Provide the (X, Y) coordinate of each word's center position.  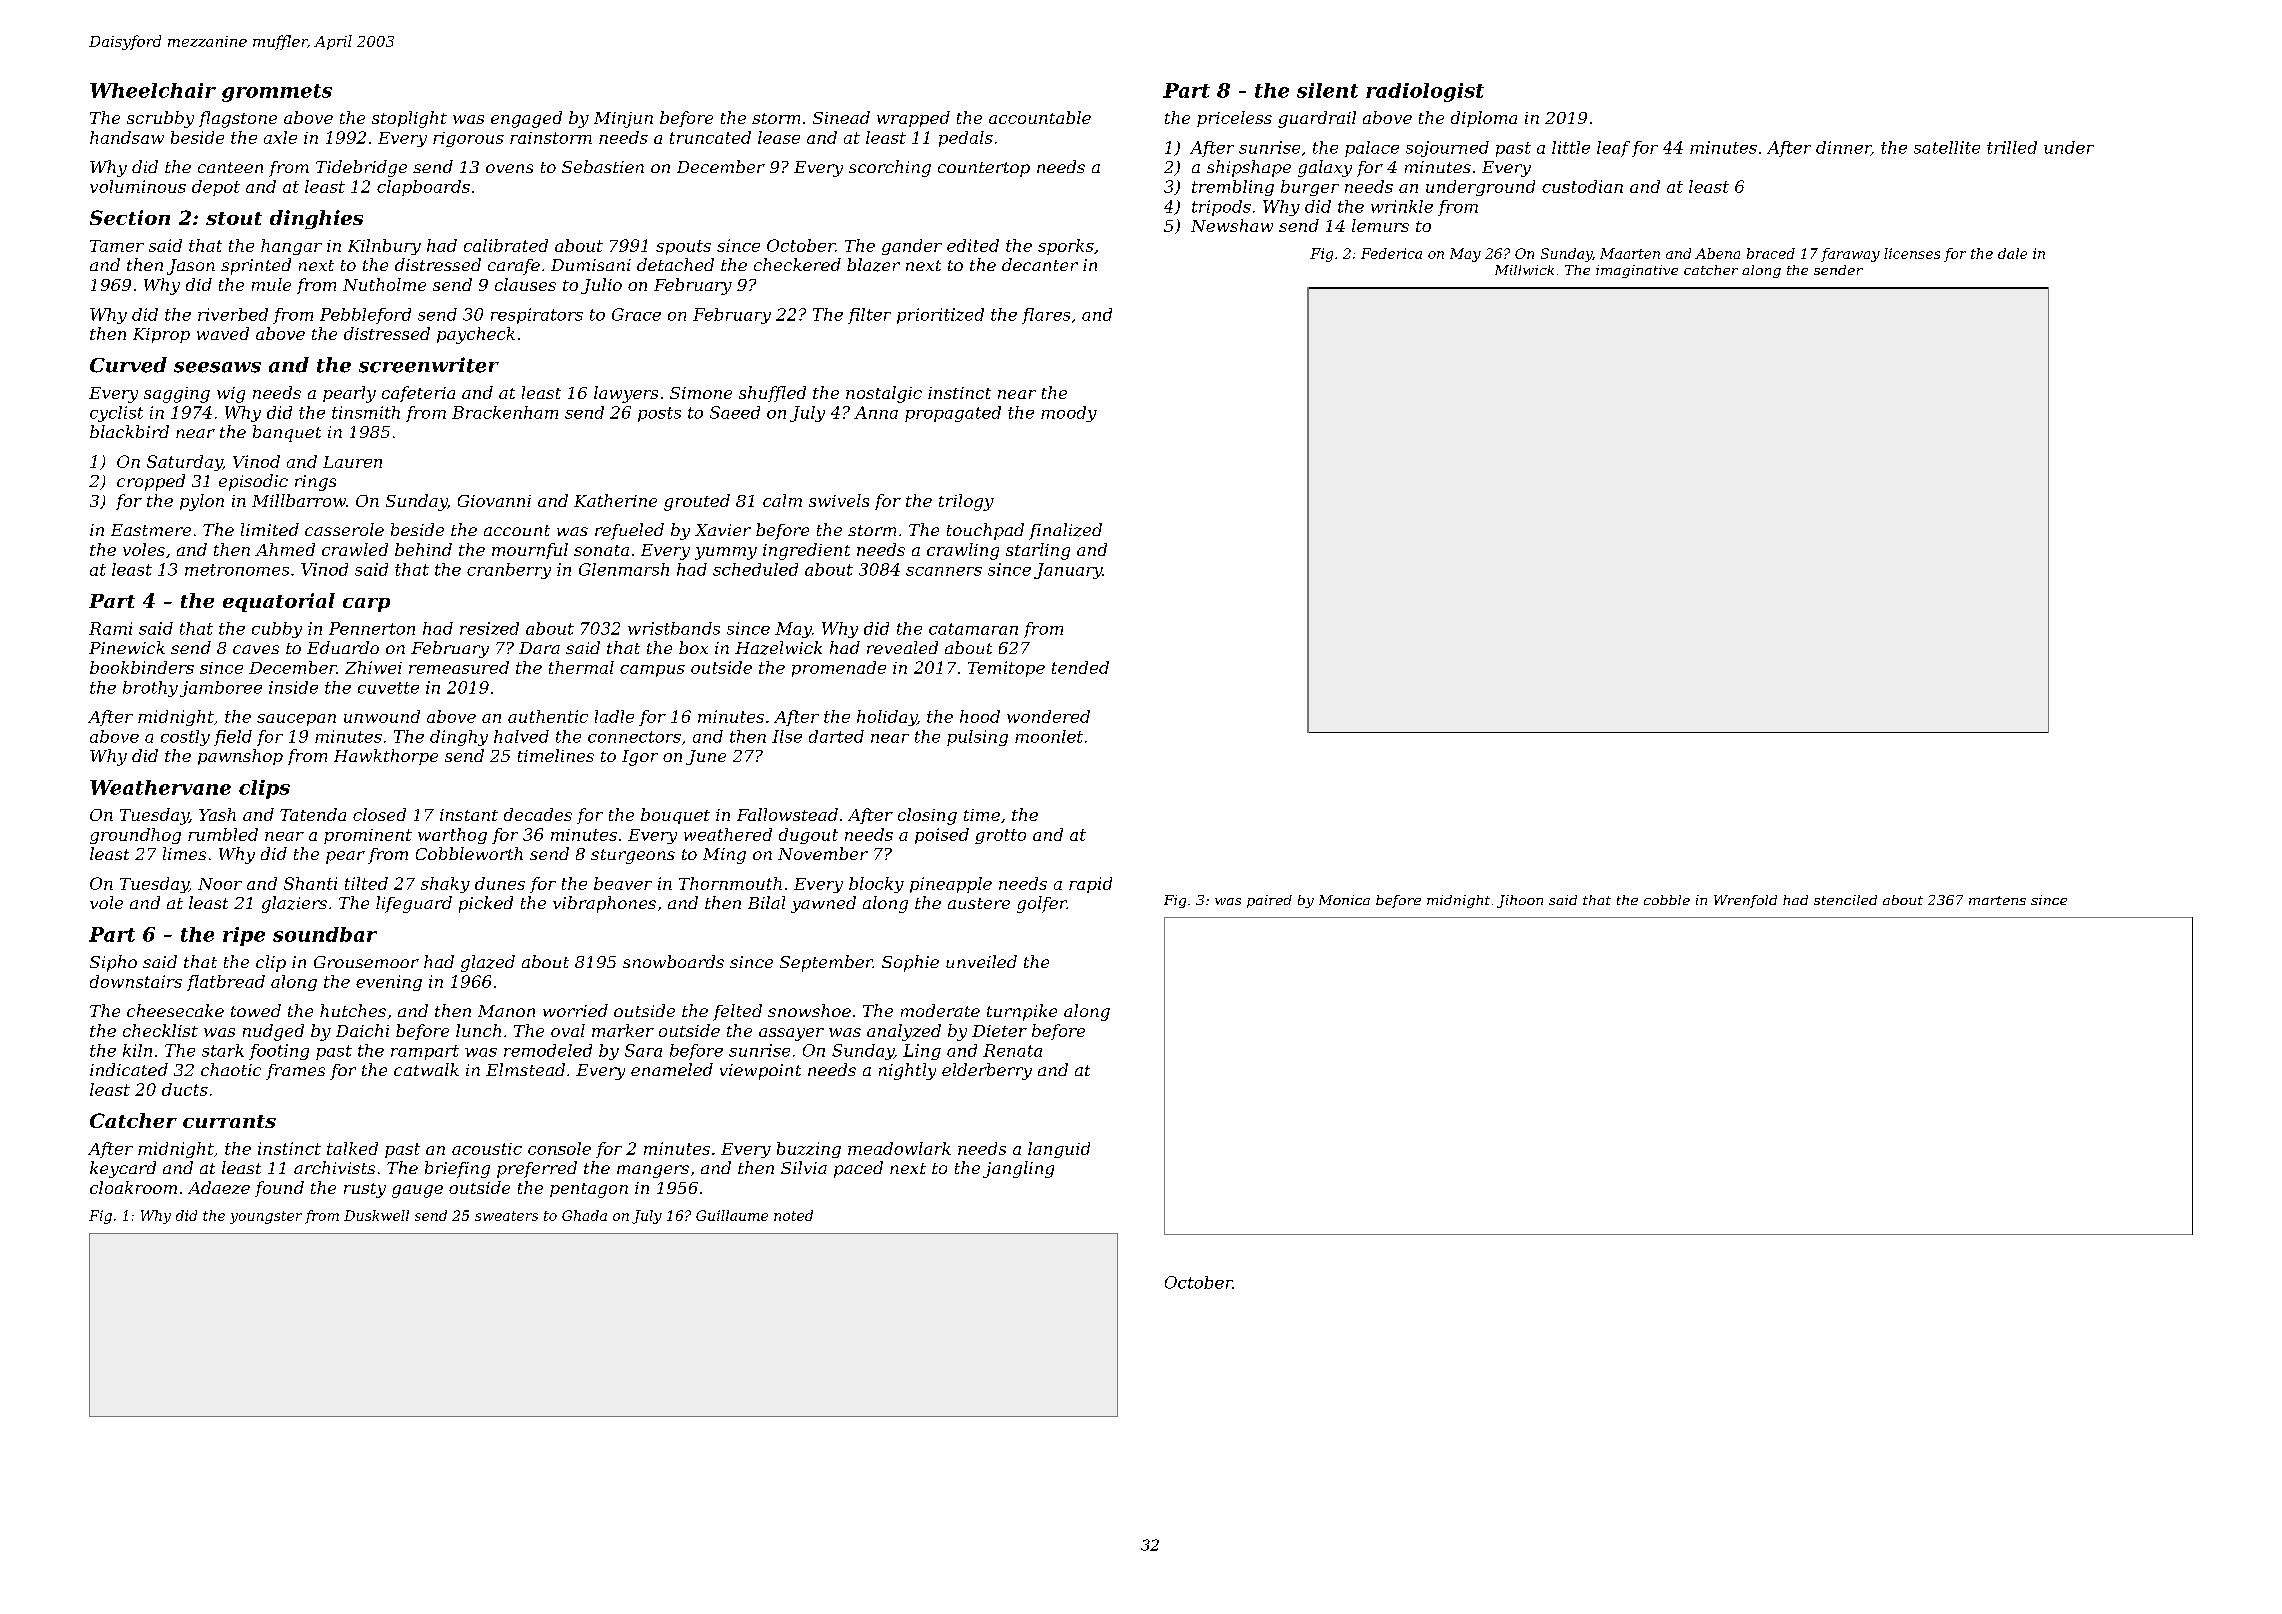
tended (1080, 667)
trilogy (966, 502)
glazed (488, 963)
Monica (1344, 900)
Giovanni (494, 501)
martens (1997, 900)
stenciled (1845, 900)
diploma (1484, 119)
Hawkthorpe (386, 757)
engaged (526, 119)
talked (352, 1148)
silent (1327, 90)
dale (2012, 253)
